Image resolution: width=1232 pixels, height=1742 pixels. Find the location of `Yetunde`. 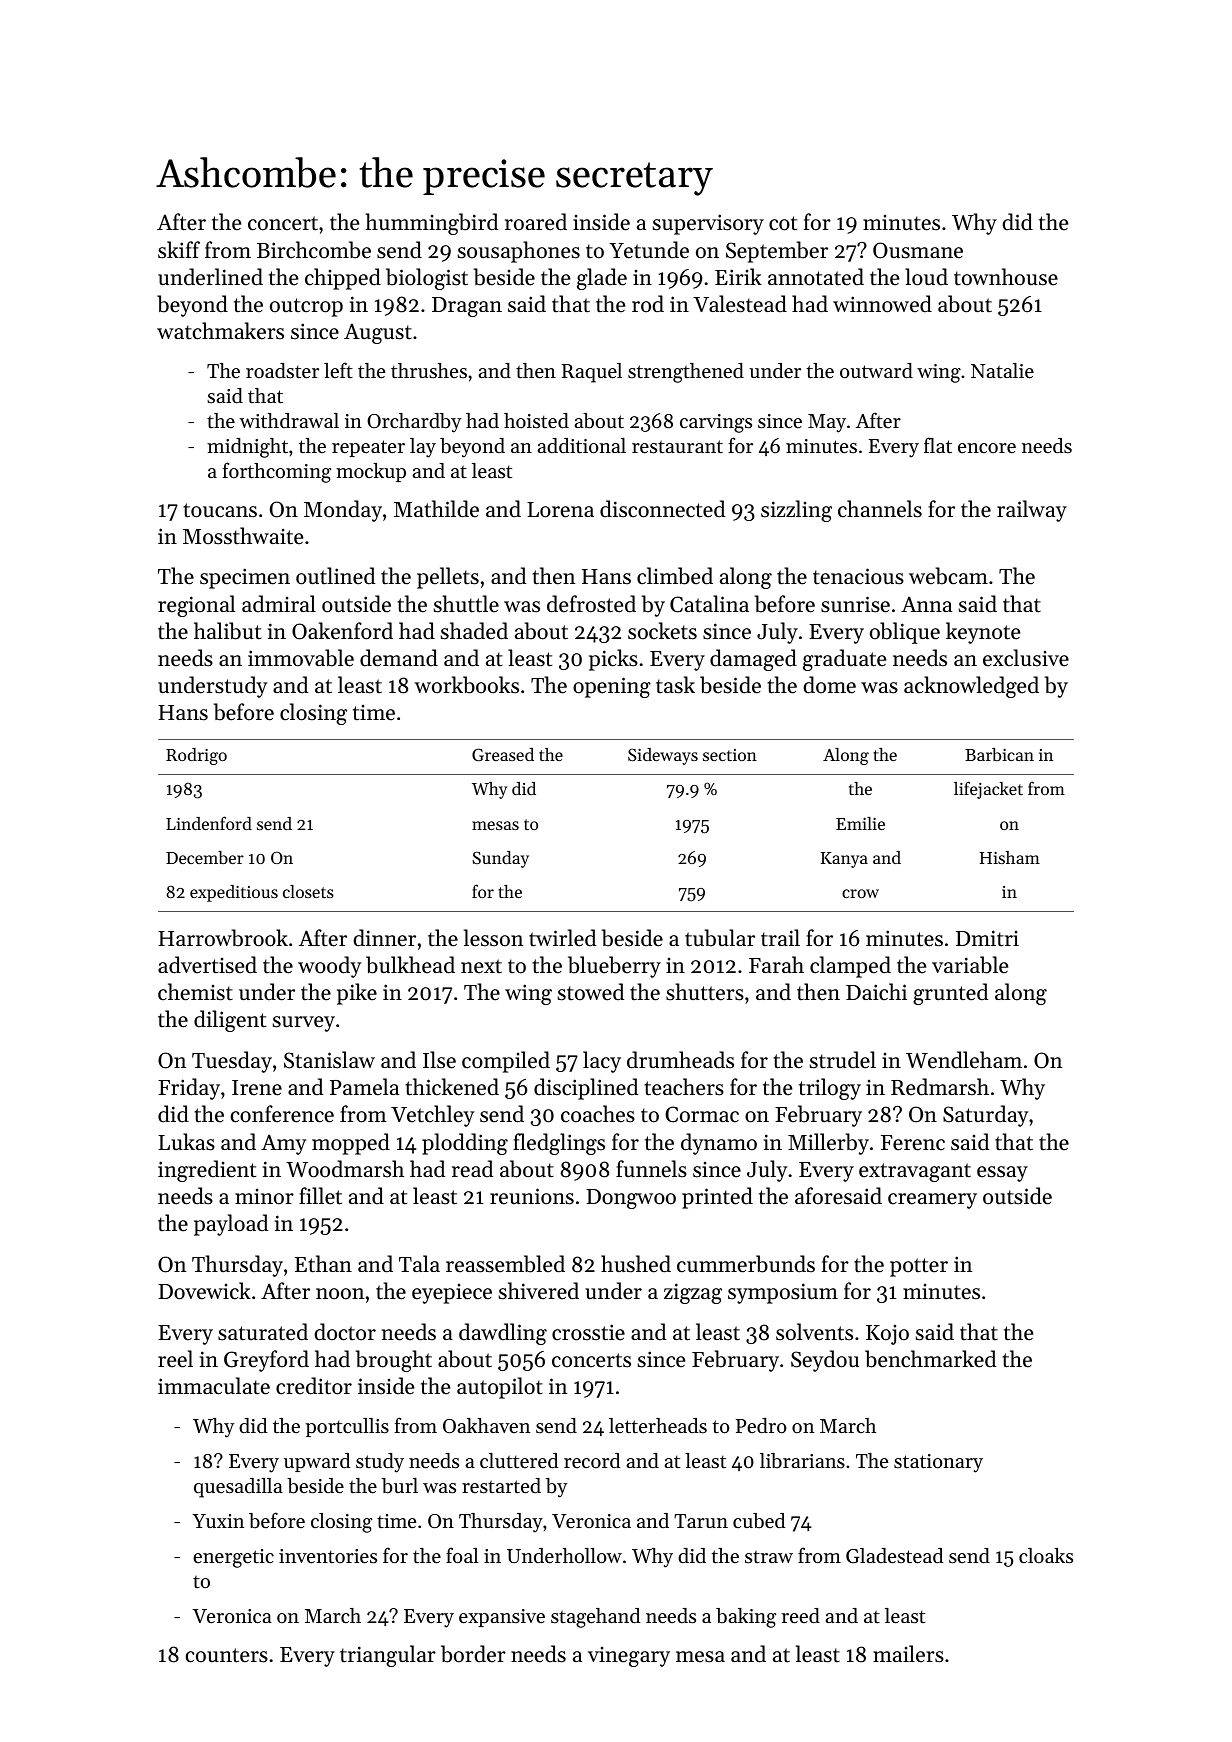

Yetunde is located at coordinates (649, 250).
